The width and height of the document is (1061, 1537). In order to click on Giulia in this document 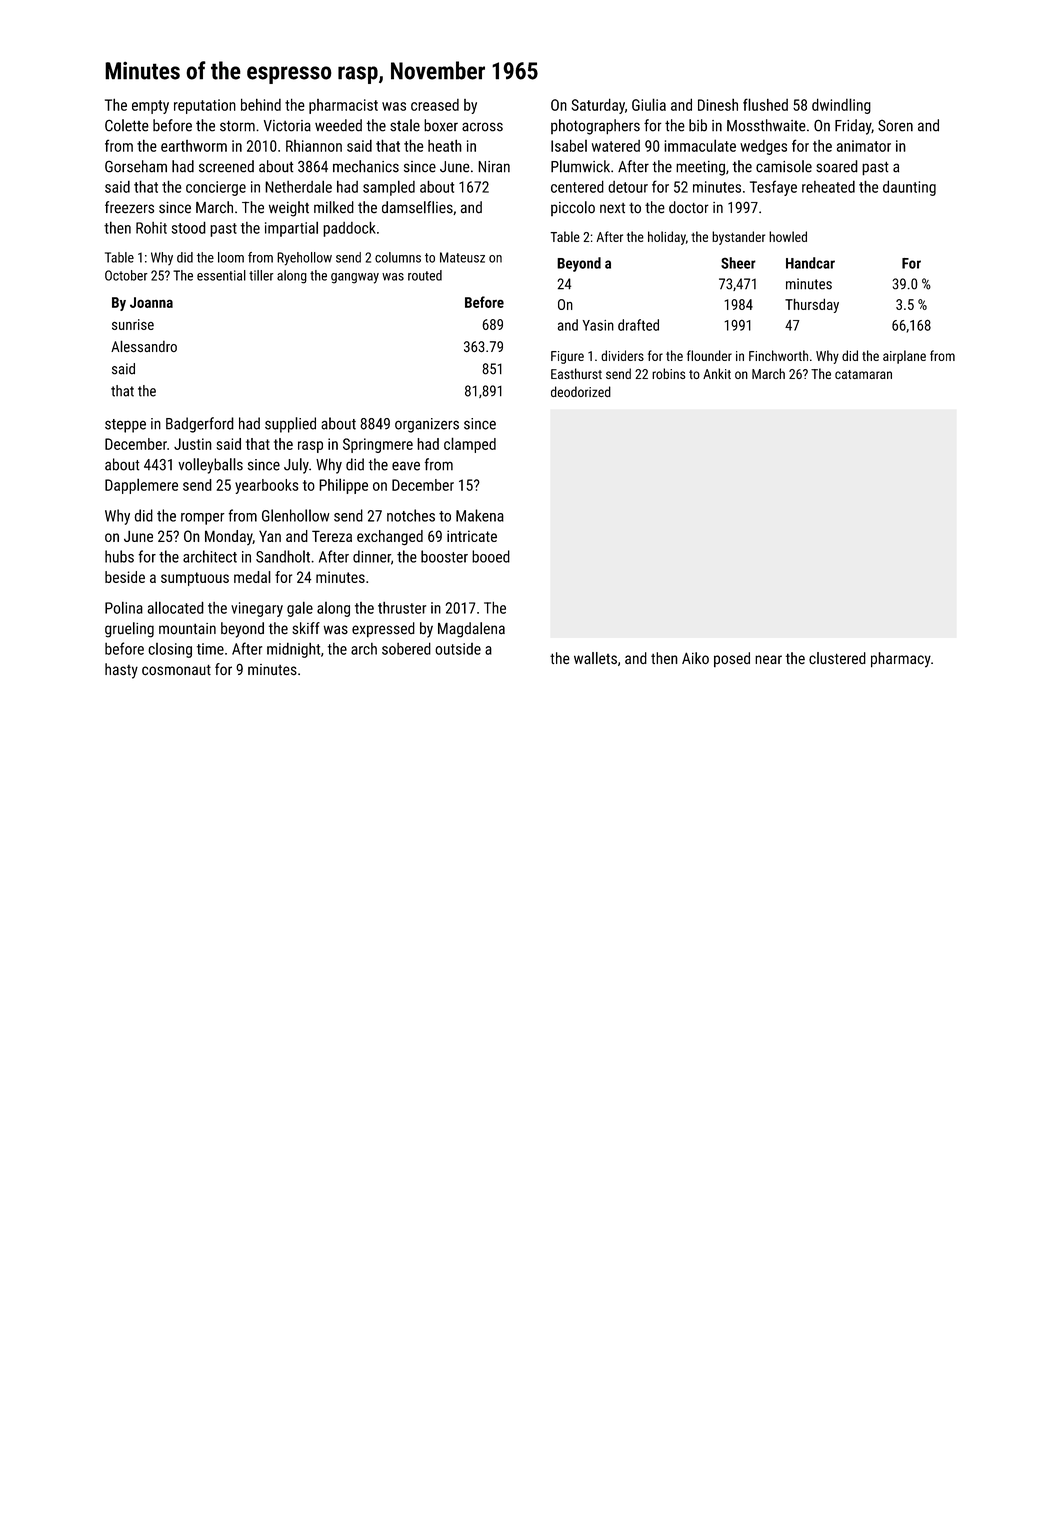, I will do `click(649, 104)`.
